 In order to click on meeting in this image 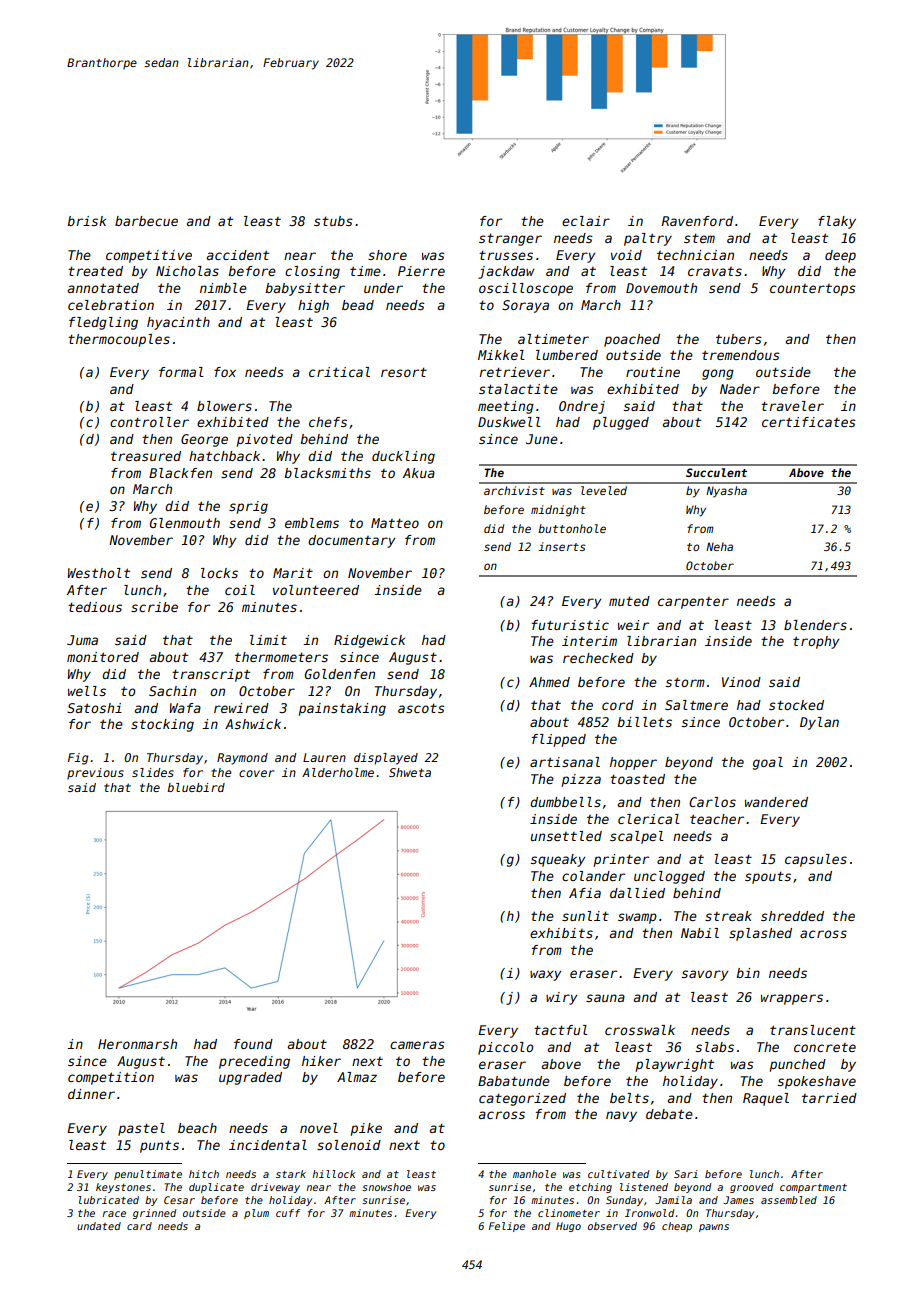, I will do `click(506, 407)`.
